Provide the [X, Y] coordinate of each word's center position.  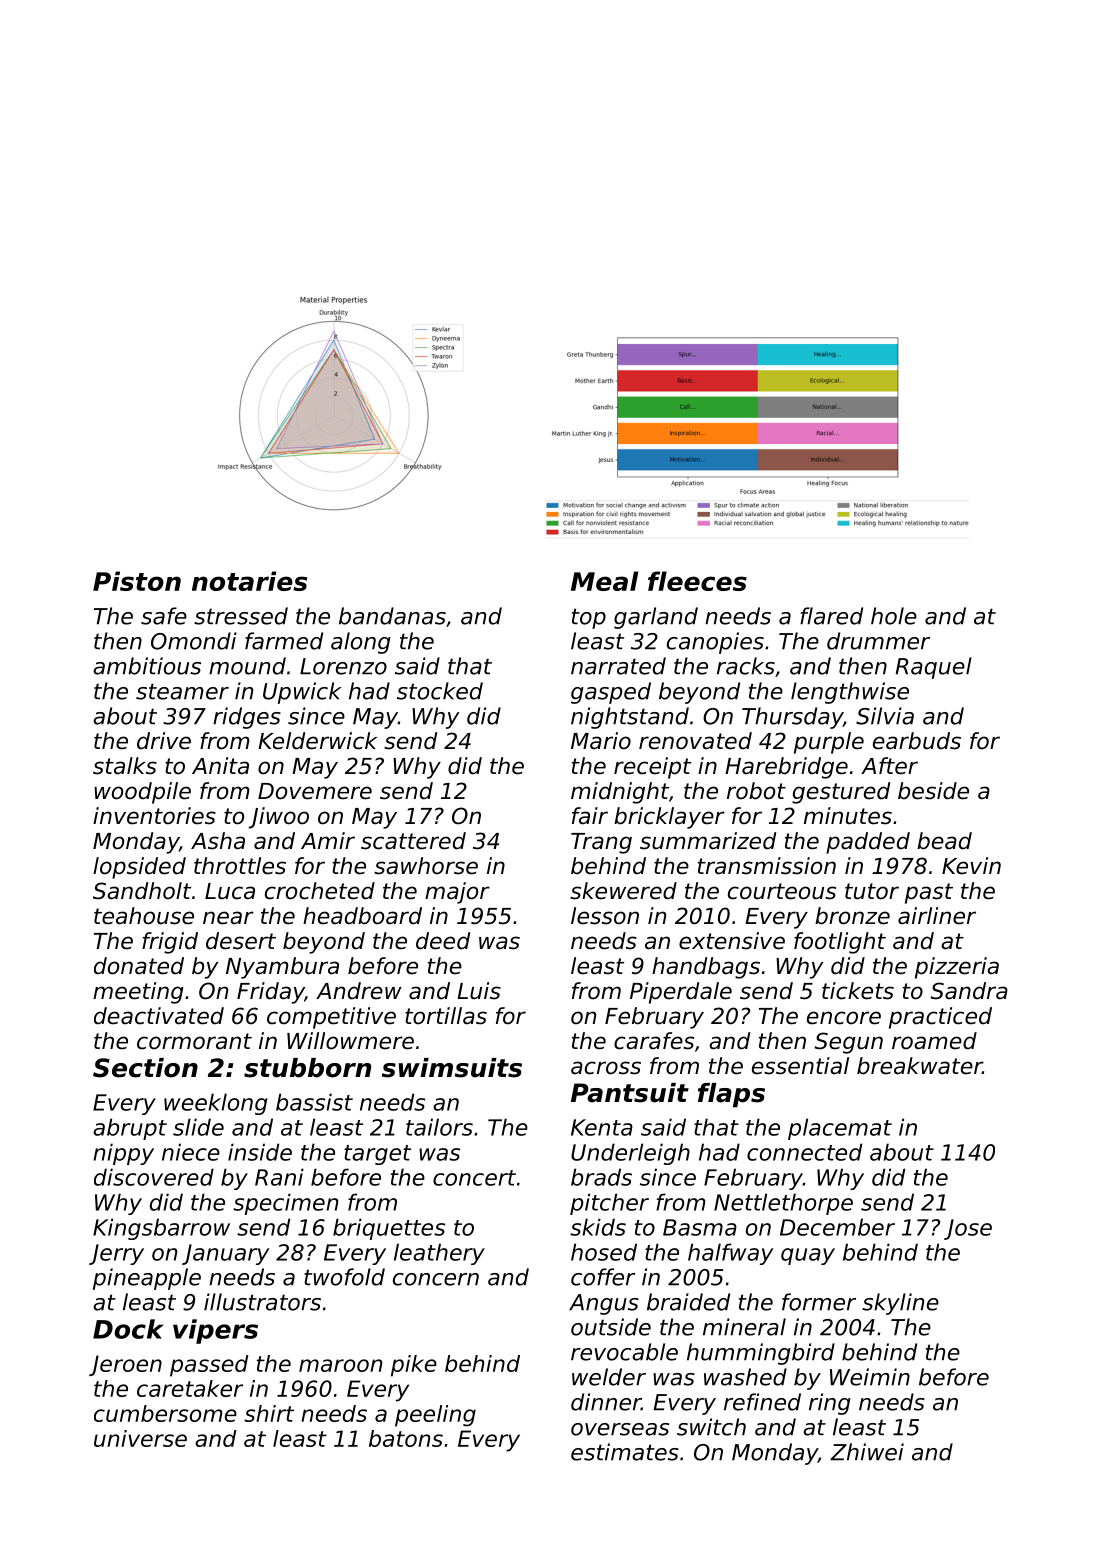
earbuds [917, 741]
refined [762, 1402]
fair [590, 816]
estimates [625, 1452]
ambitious [147, 666]
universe [140, 1438]
